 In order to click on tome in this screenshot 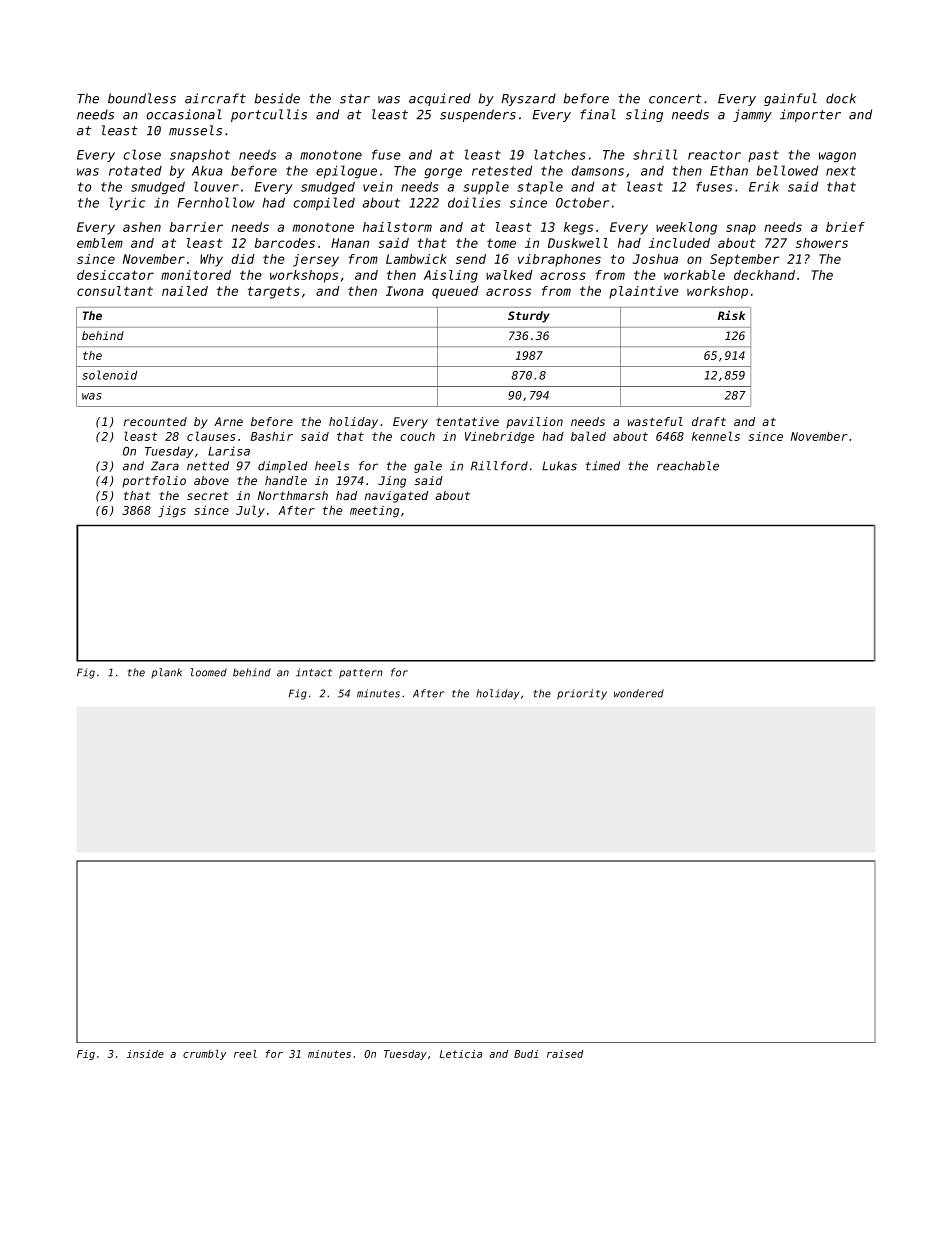, I will do `click(501, 243)`.
